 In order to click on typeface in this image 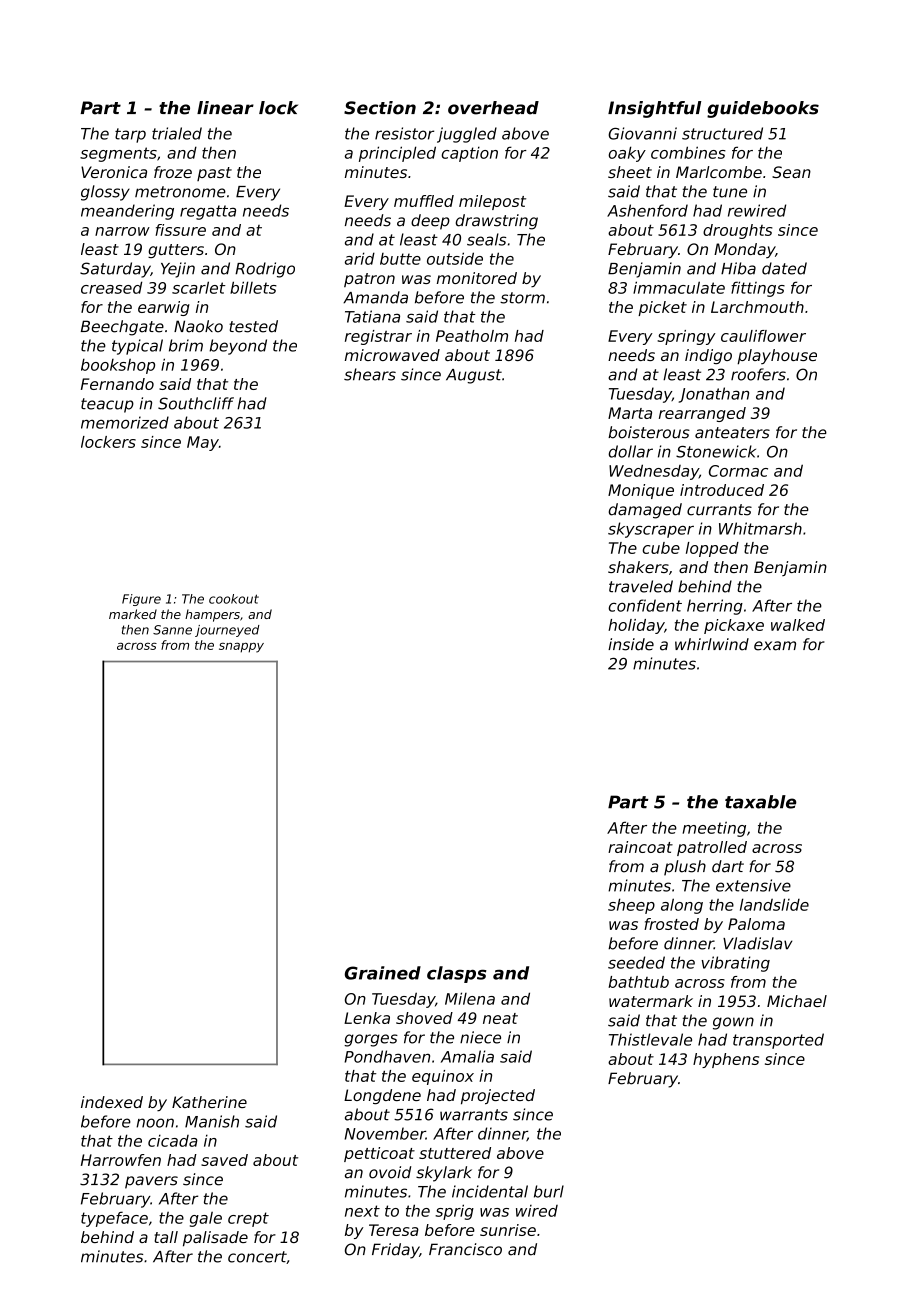, I will do `click(114, 1219)`.
